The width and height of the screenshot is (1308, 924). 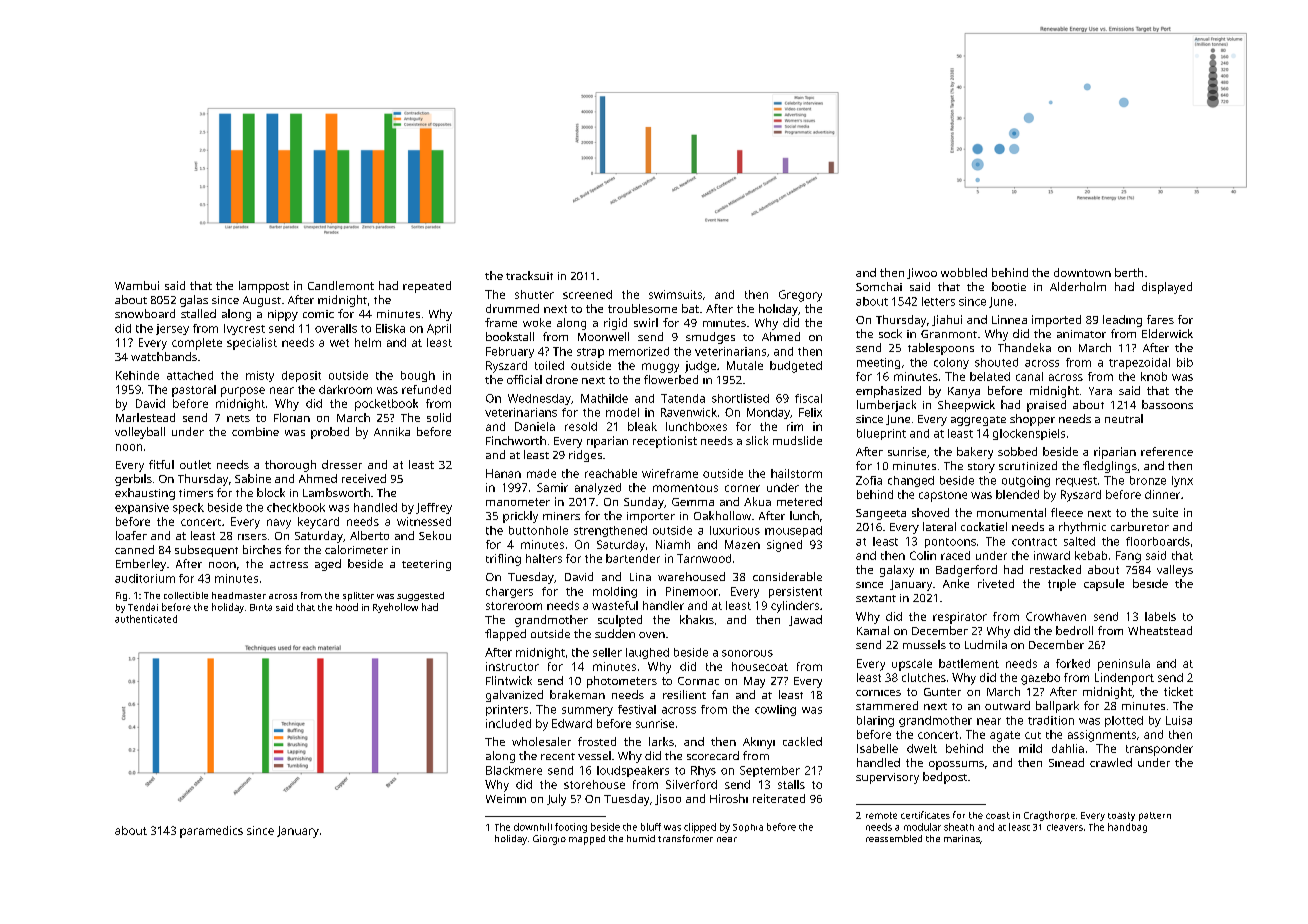 What do you see at coordinates (418, 376) in the screenshot?
I see `bough` at bounding box center [418, 376].
